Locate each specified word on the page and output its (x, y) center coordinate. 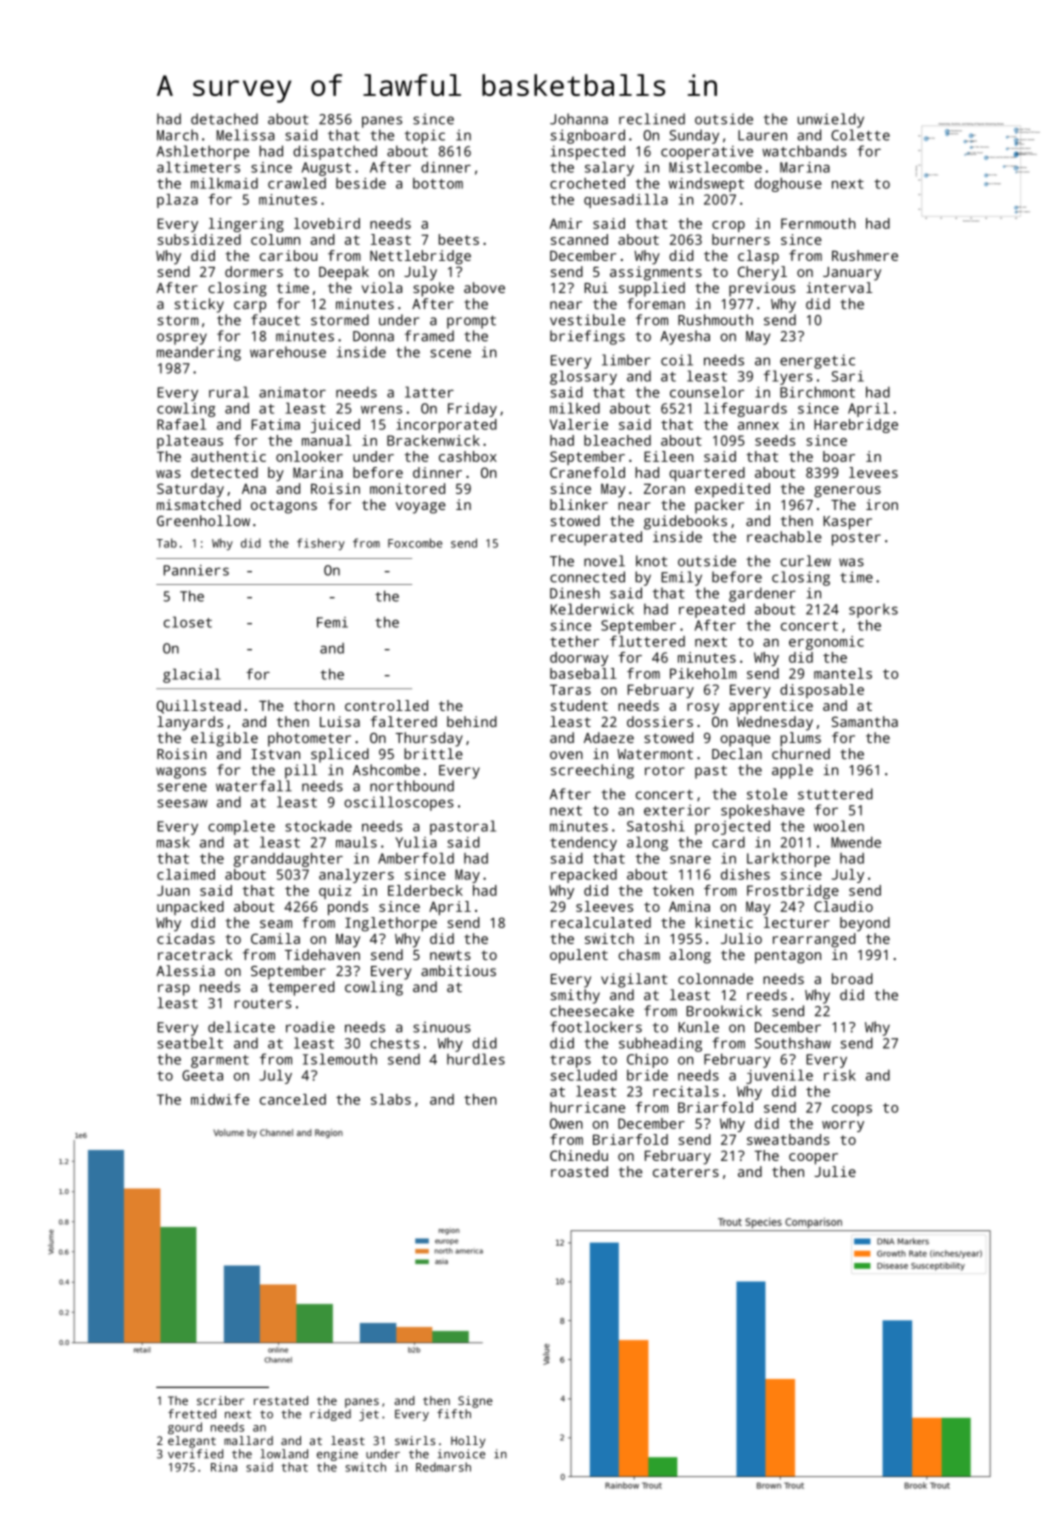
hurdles (476, 1059)
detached (224, 119)
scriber (220, 1400)
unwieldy (831, 120)
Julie (835, 1171)
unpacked (190, 908)
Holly (468, 1442)
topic (424, 136)
